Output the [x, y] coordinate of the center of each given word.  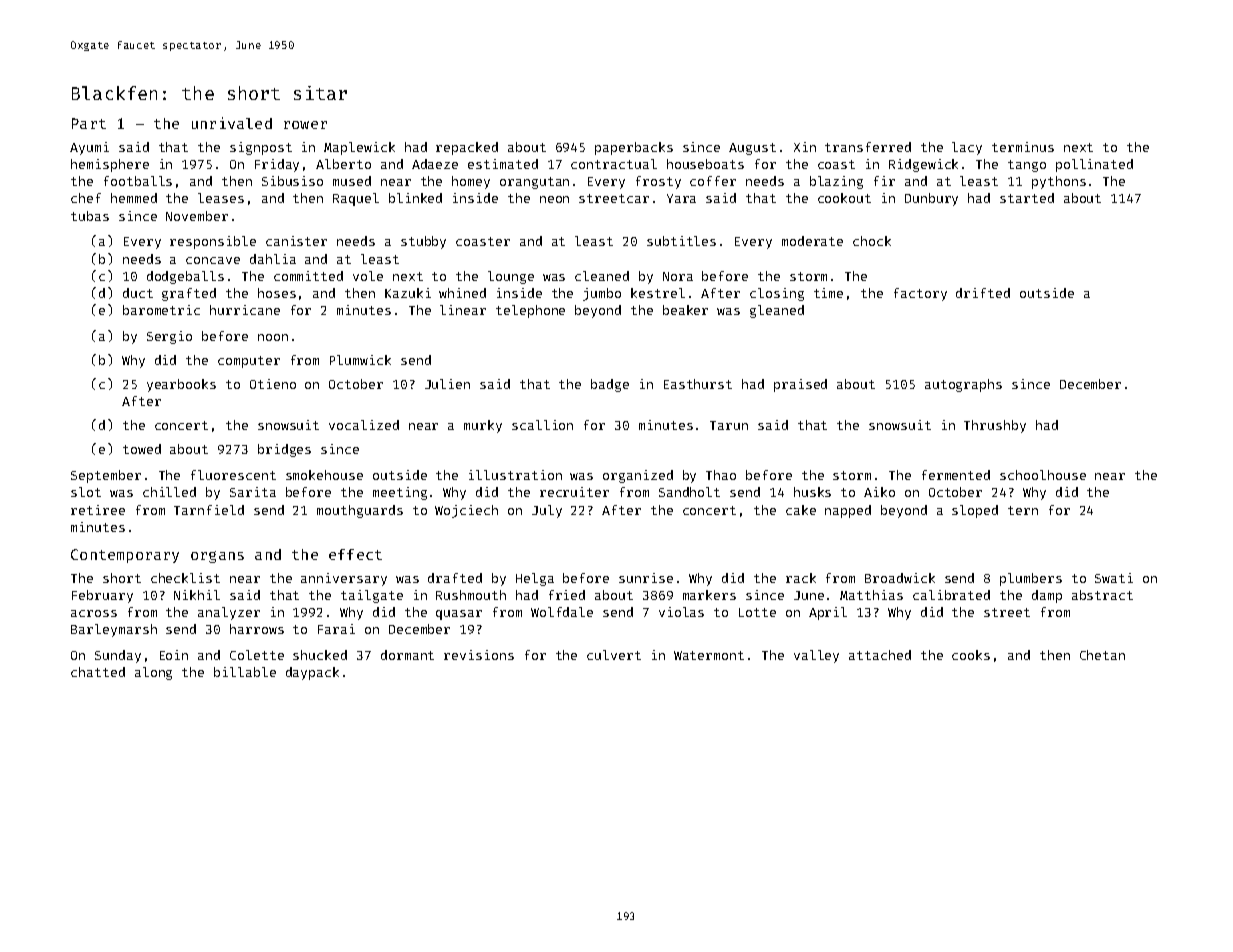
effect [355, 554]
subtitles [681, 241]
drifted [983, 293]
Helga [535, 579]
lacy [967, 148]
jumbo [602, 294]
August [752, 149]
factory [920, 294]
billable [245, 672]
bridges [284, 450]
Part [89, 123]
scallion [542, 425]
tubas [90, 216]
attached [880, 655]
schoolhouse [1043, 475]
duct [138, 293]
